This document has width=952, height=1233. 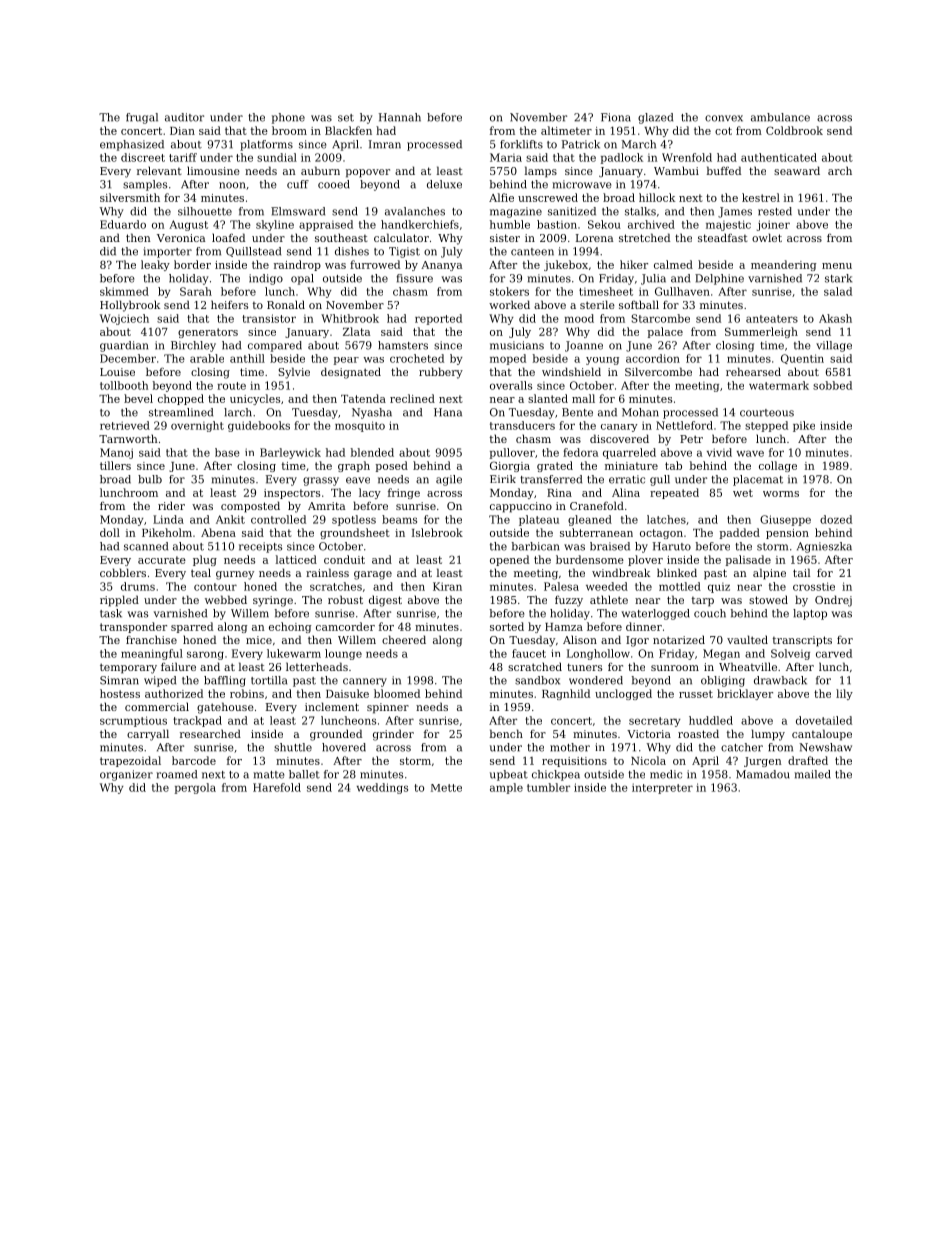 What do you see at coordinates (802, 359) in the document?
I see `Quentin` at bounding box center [802, 359].
